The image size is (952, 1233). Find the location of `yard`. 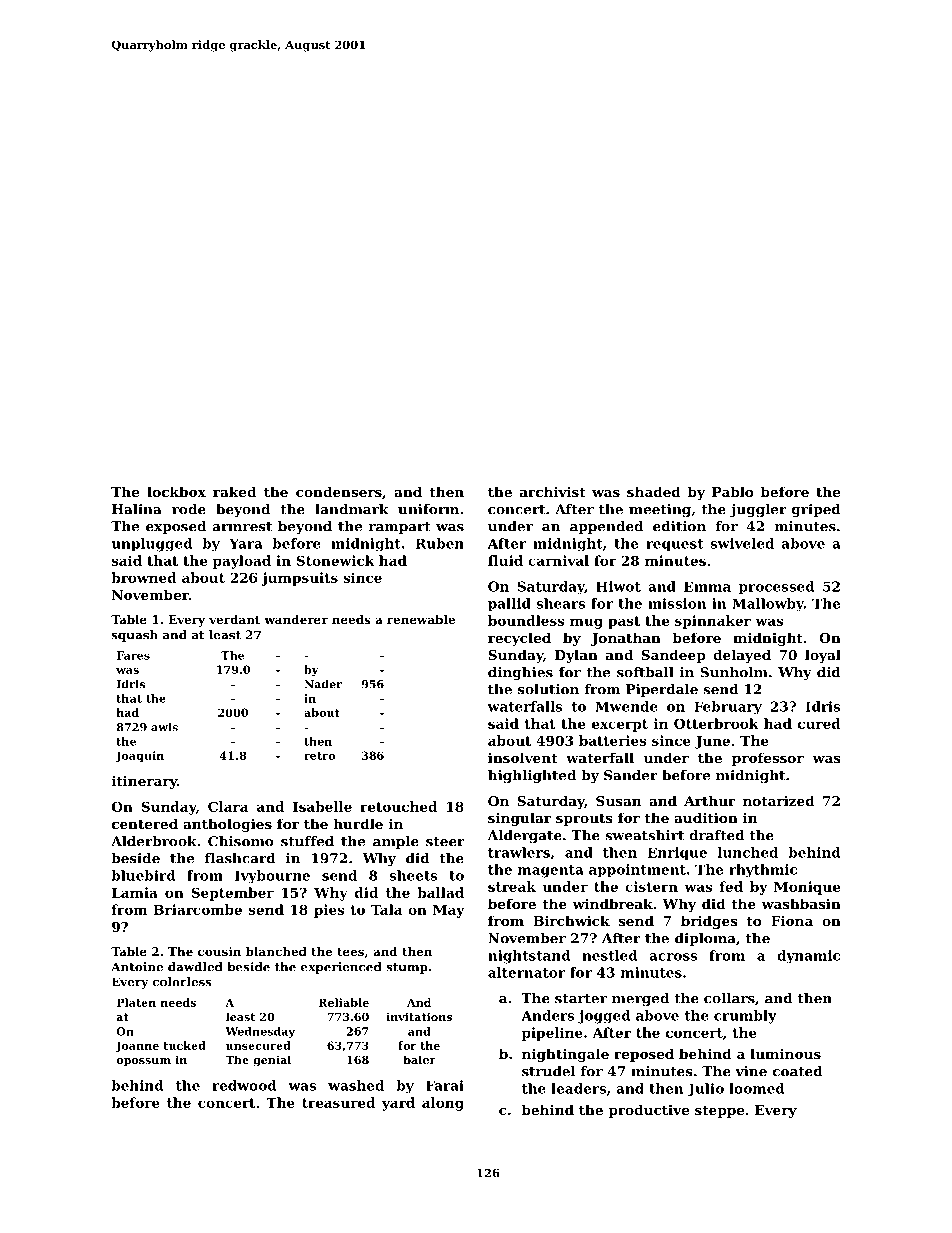

yard is located at coordinates (398, 1104).
